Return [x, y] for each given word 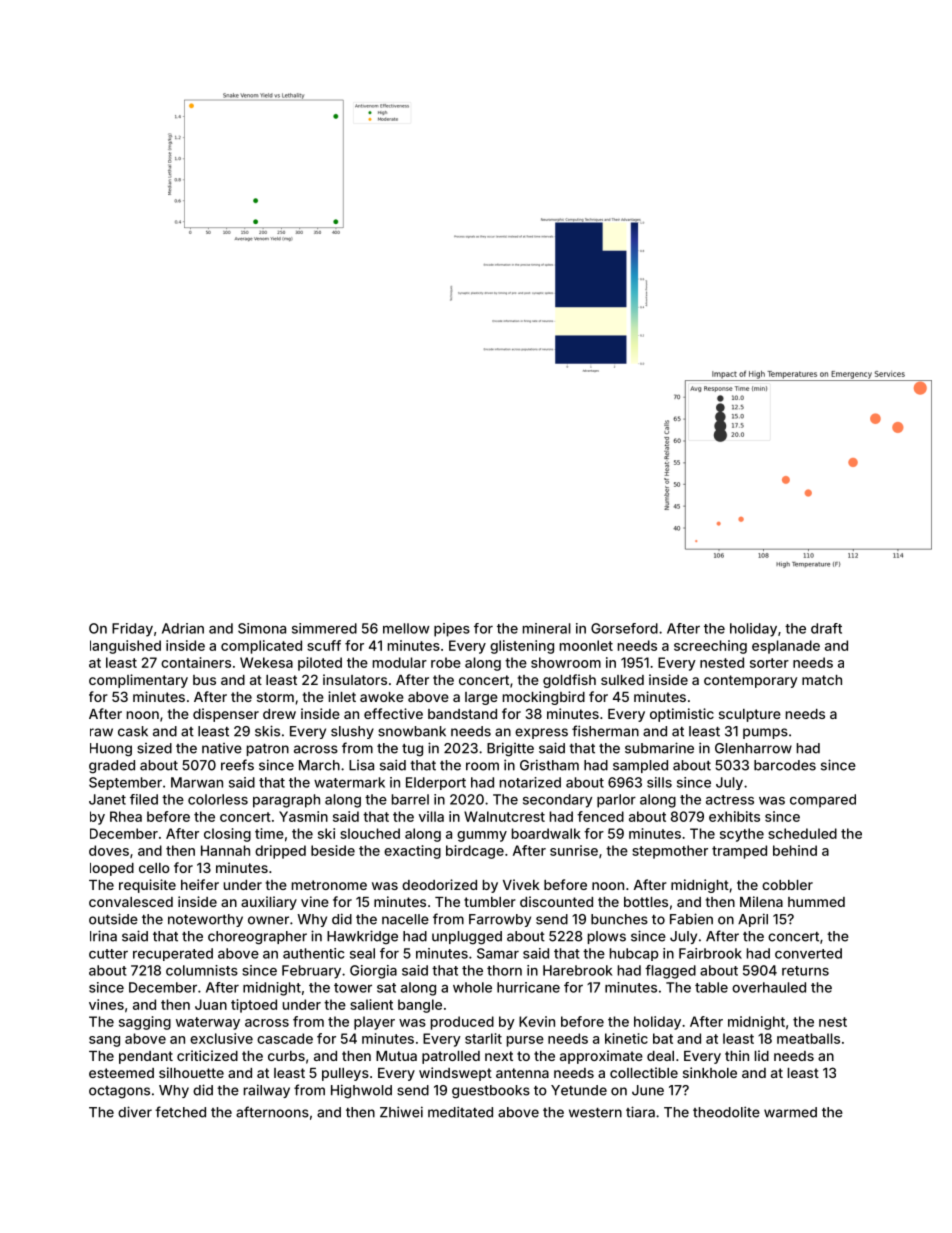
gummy [482, 836]
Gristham [549, 765]
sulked [622, 680]
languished [125, 647]
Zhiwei [401, 1112]
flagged [670, 972]
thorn [504, 970]
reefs [237, 765]
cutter [108, 954]
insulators [355, 679]
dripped [280, 852]
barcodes [785, 765]
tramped [739, 852]
